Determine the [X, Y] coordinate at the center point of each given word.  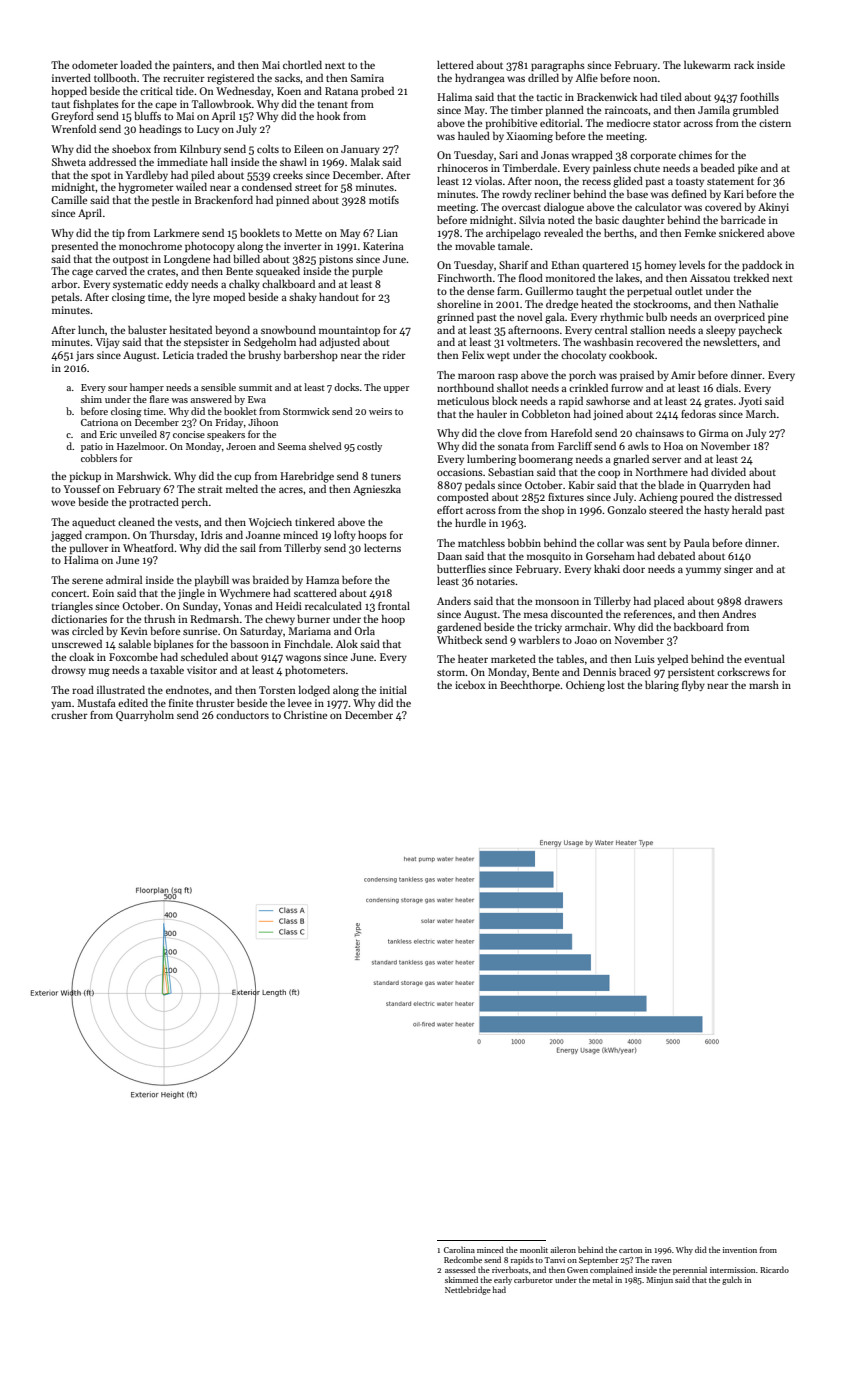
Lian [387, 233]
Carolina [459, 1249]
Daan [450, 556]
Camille [69, 199]
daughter [643, 221]
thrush [159, 618]
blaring [662, 686]
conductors [242, 714]
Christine [305, 714]
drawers [763, 600]
